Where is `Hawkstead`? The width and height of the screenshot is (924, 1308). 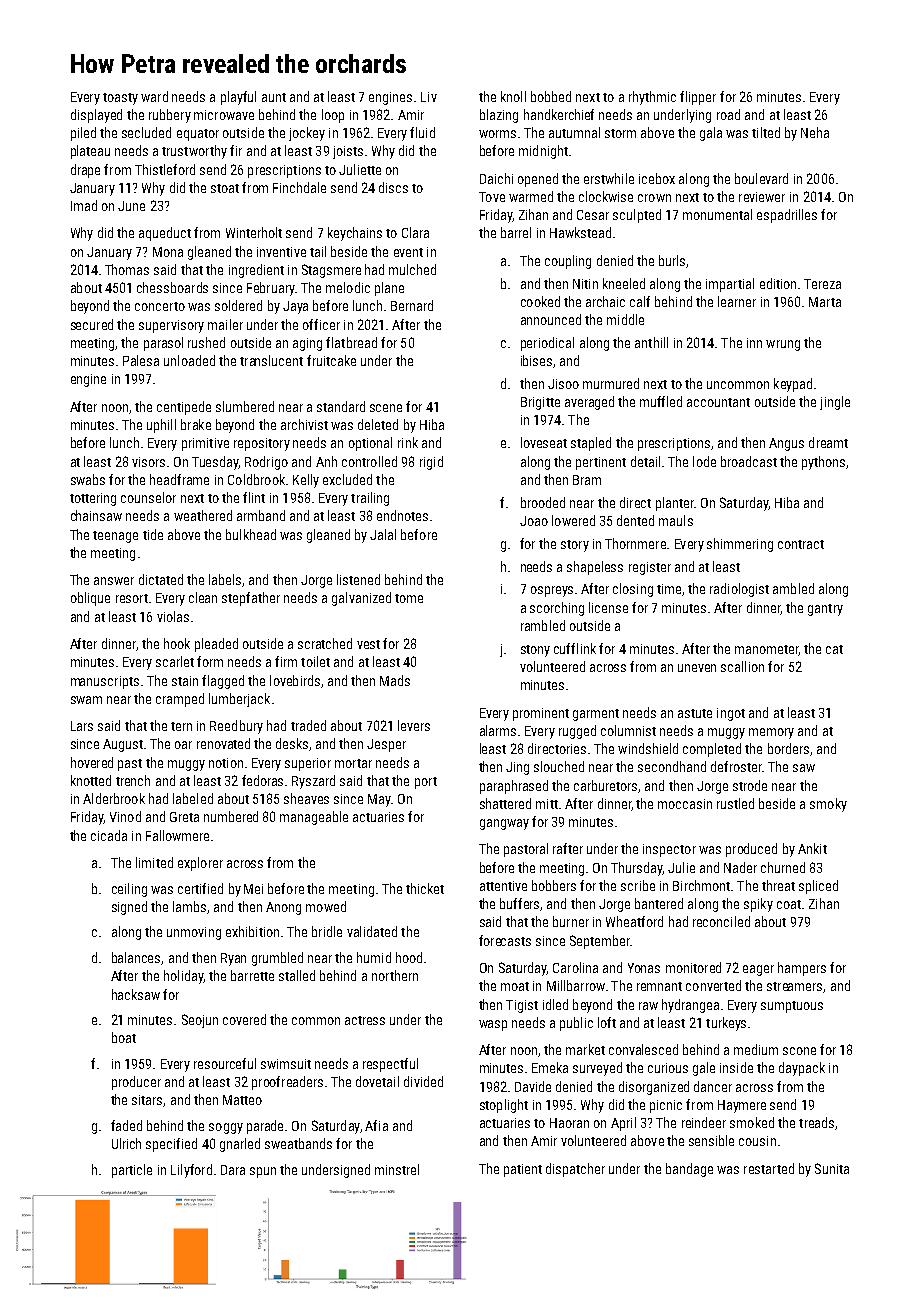
Hawkstead is located at coordinates (580, 232).
